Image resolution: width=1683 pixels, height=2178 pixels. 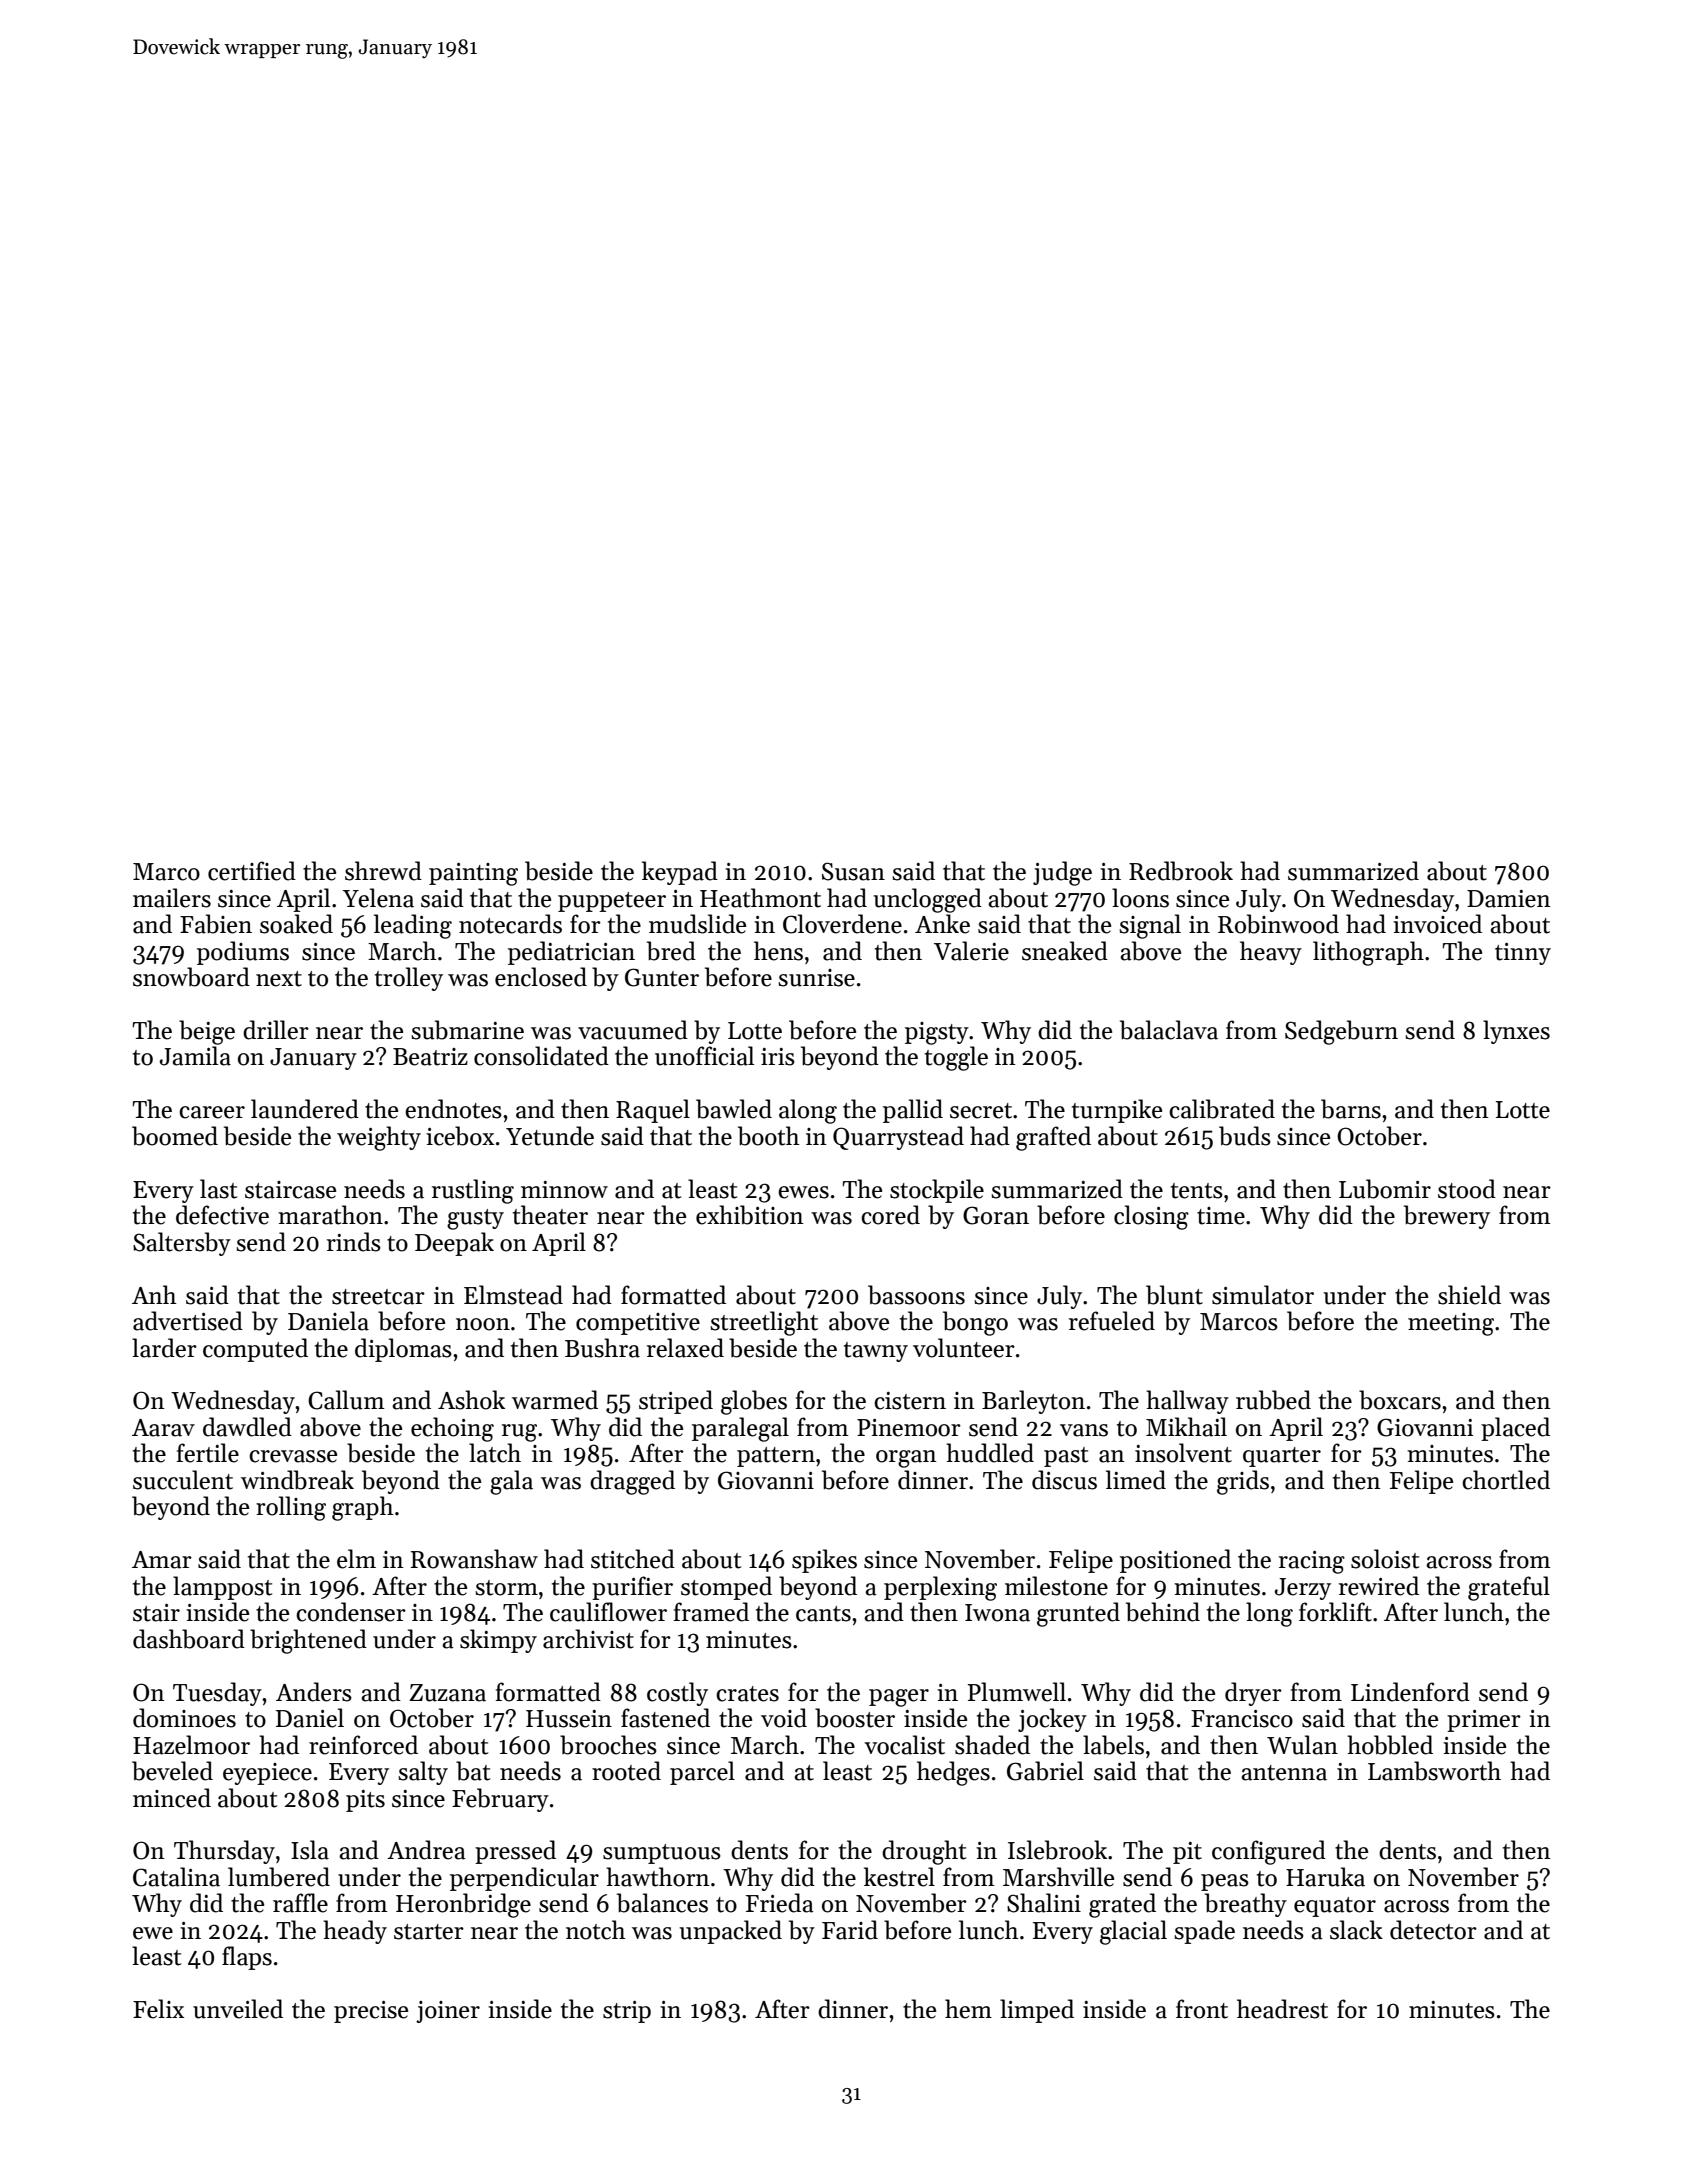 I want to click on chortled, so click(x=1506, y=1480).
